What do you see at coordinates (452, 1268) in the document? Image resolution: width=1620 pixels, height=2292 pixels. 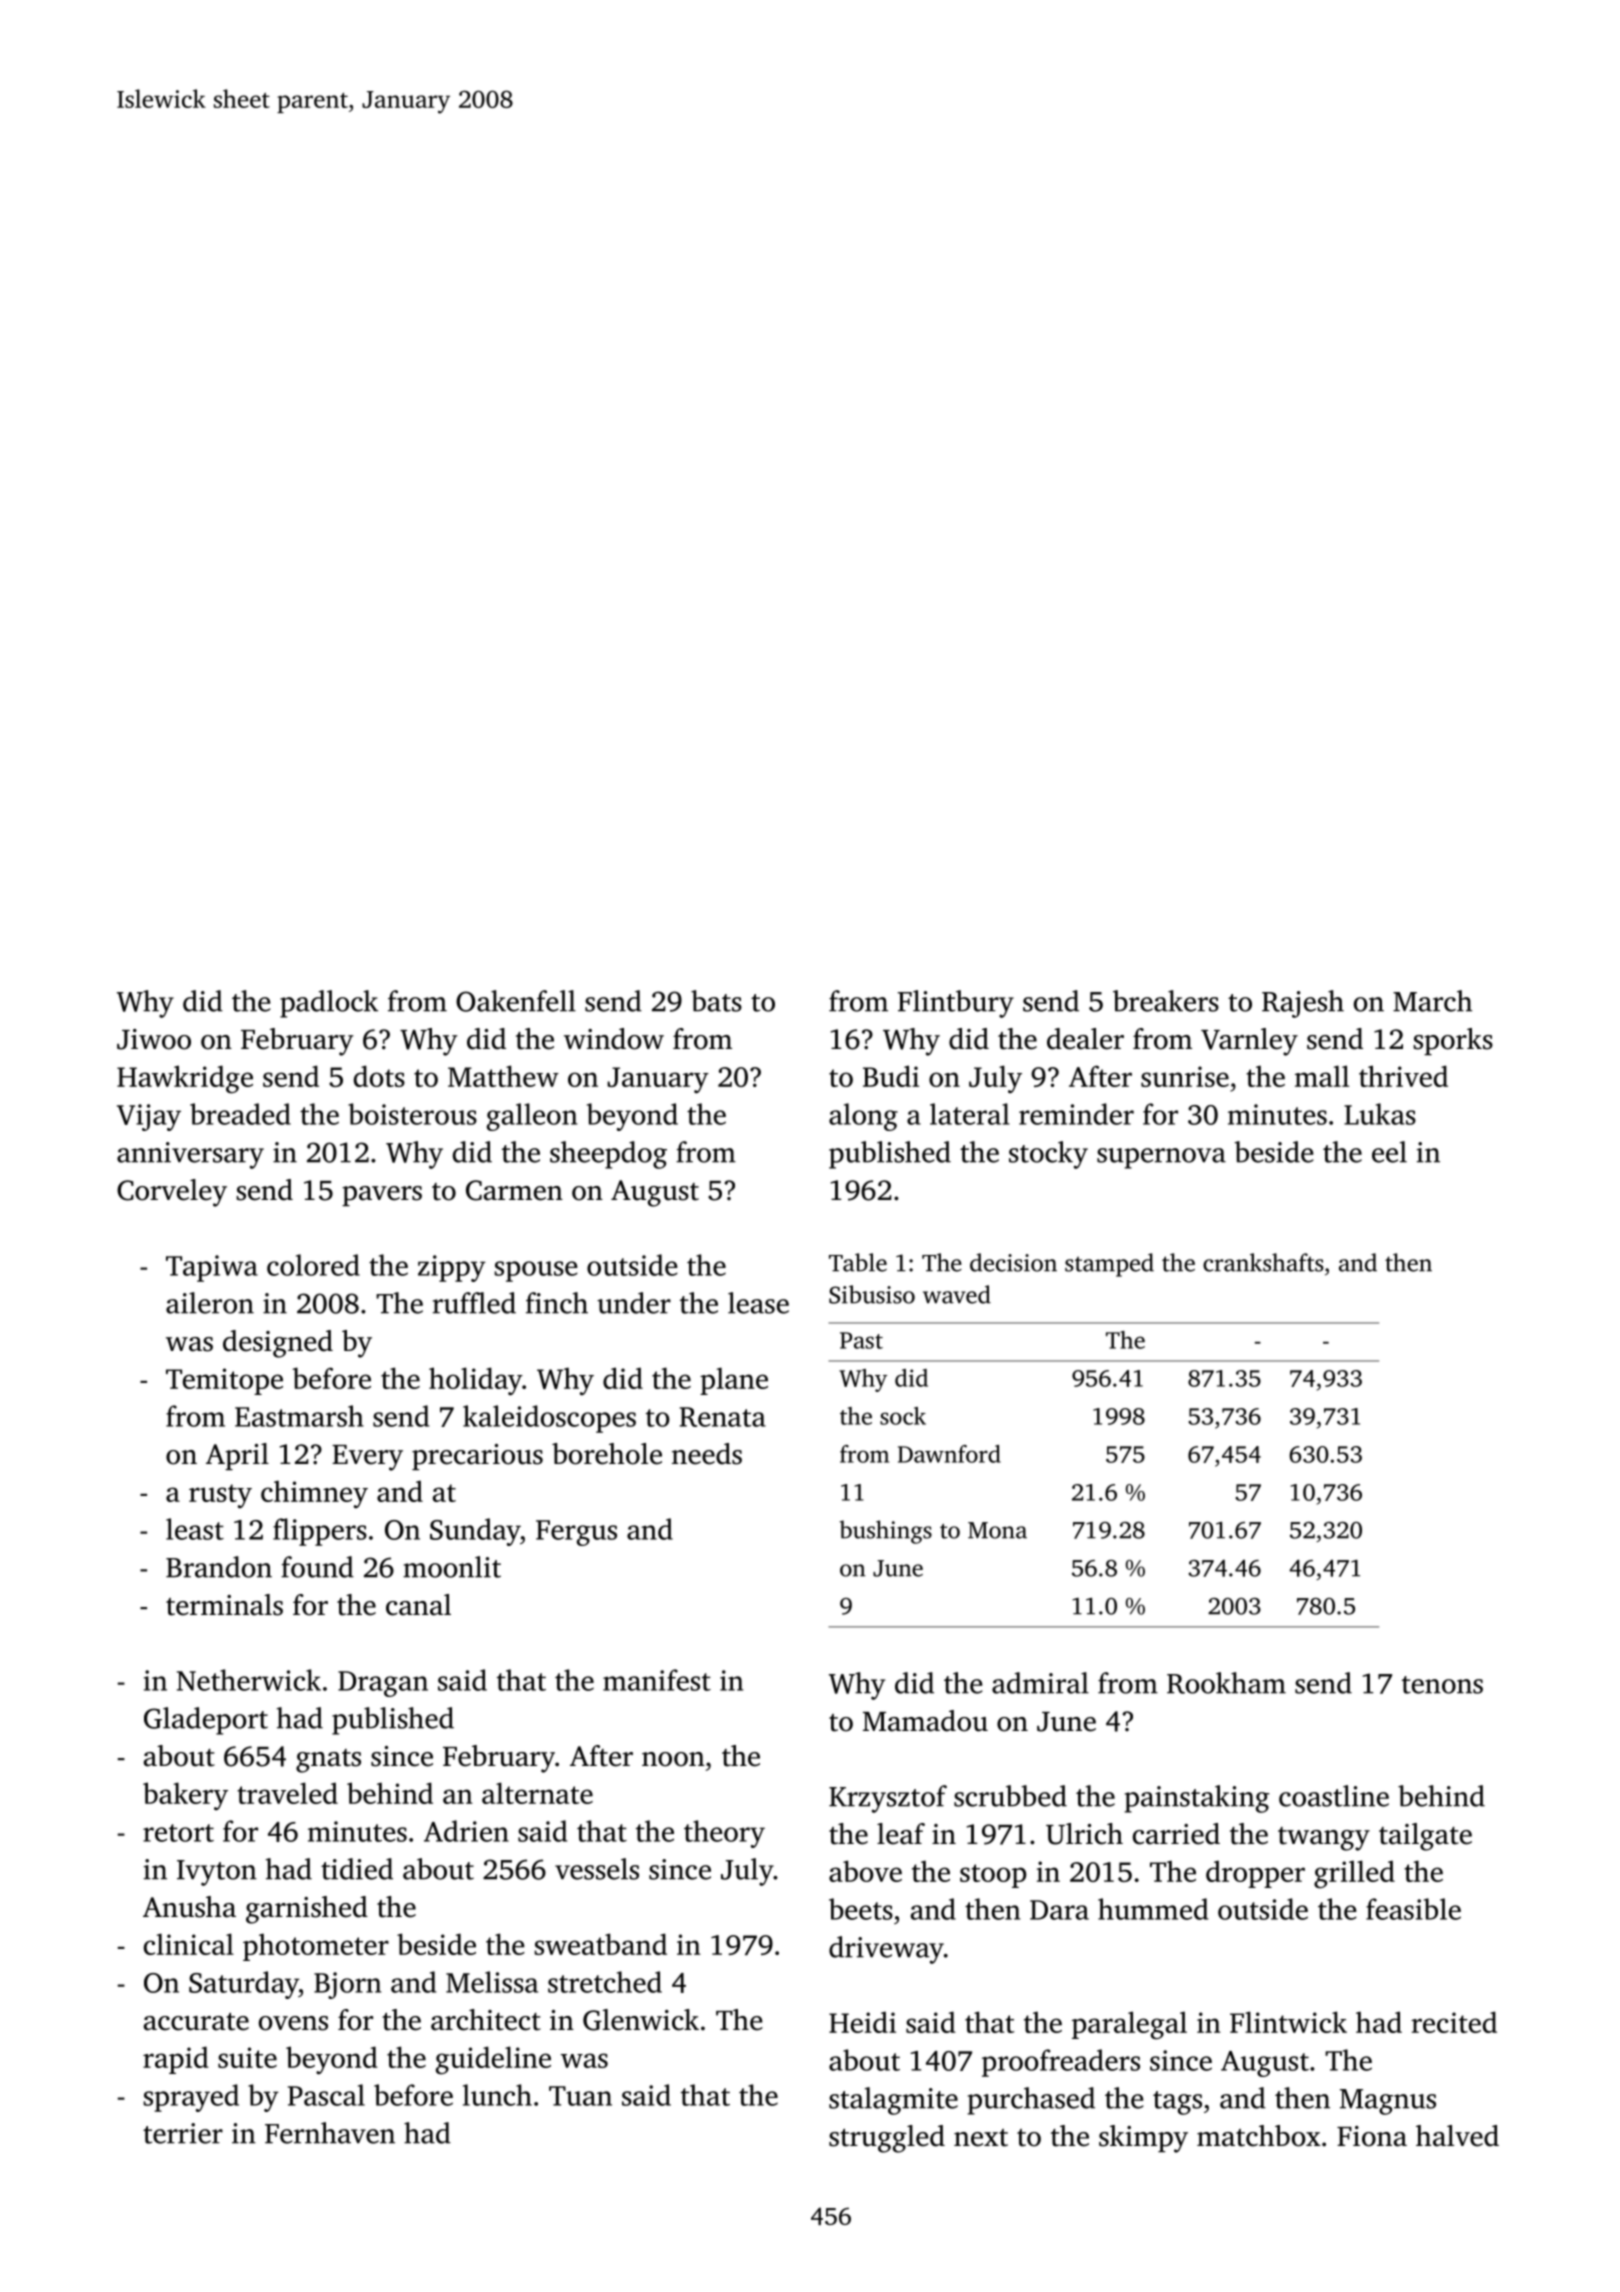 I see `zippy` at bounding box center [452, 1268].
